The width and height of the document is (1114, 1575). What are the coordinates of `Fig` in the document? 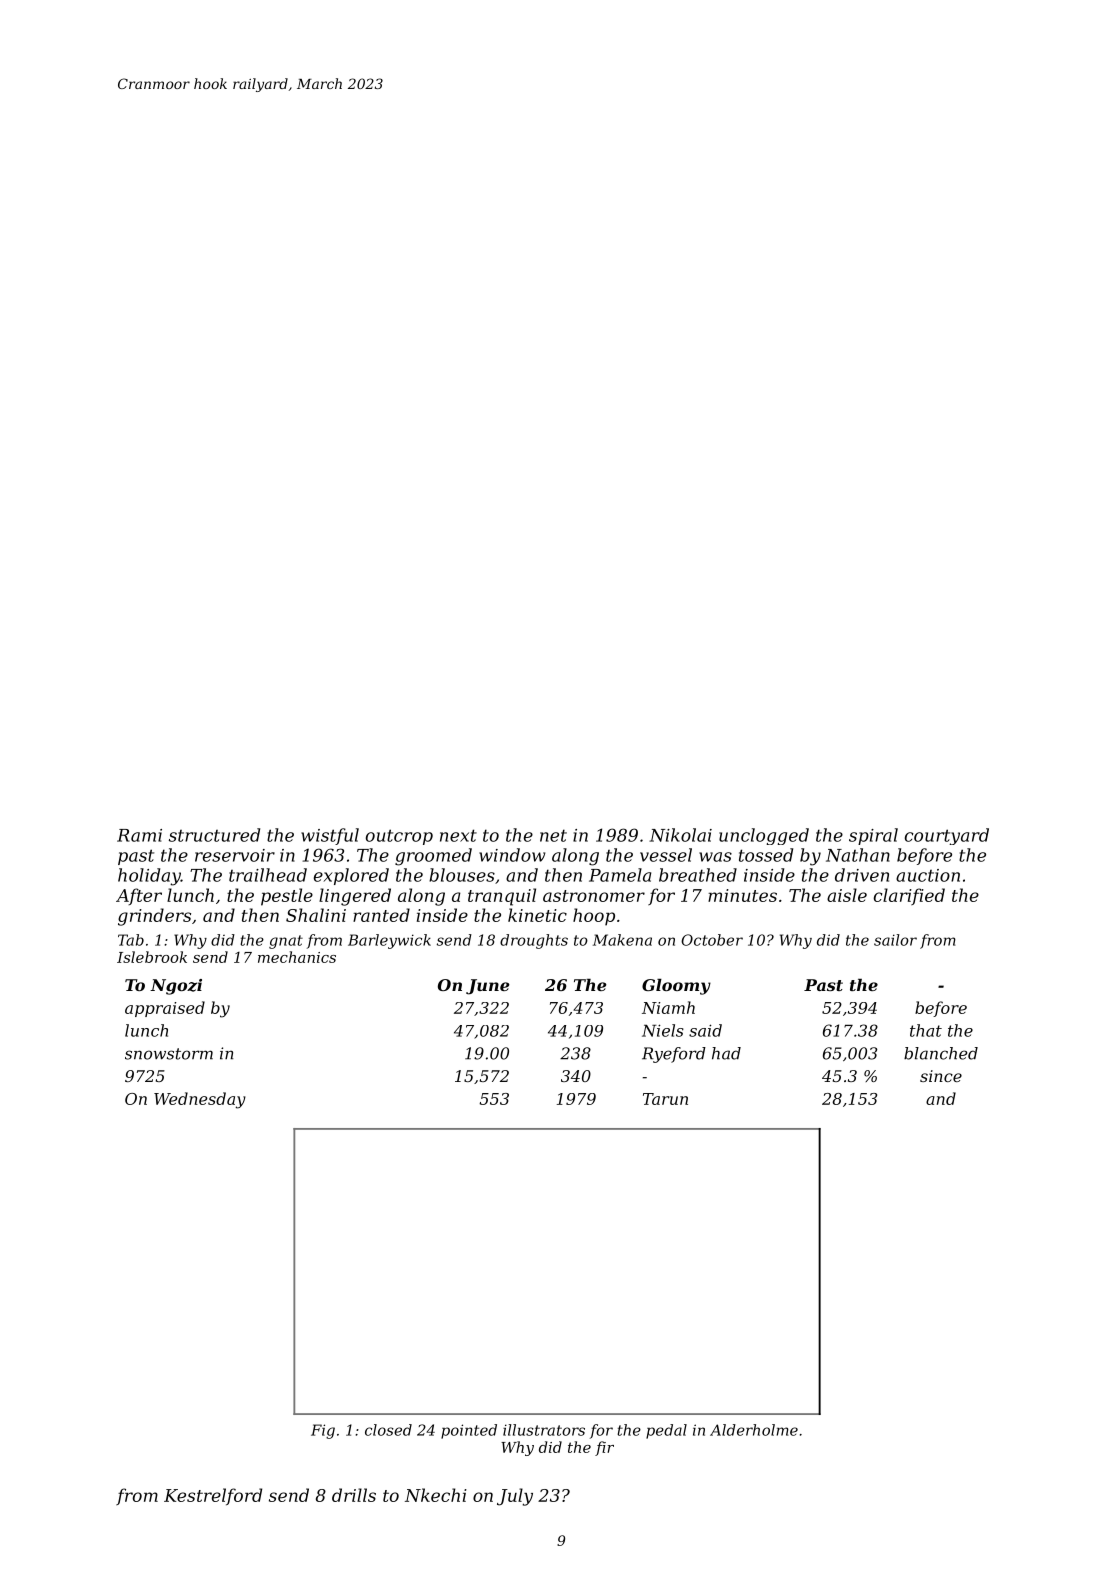 It's located at (323, 1431).
